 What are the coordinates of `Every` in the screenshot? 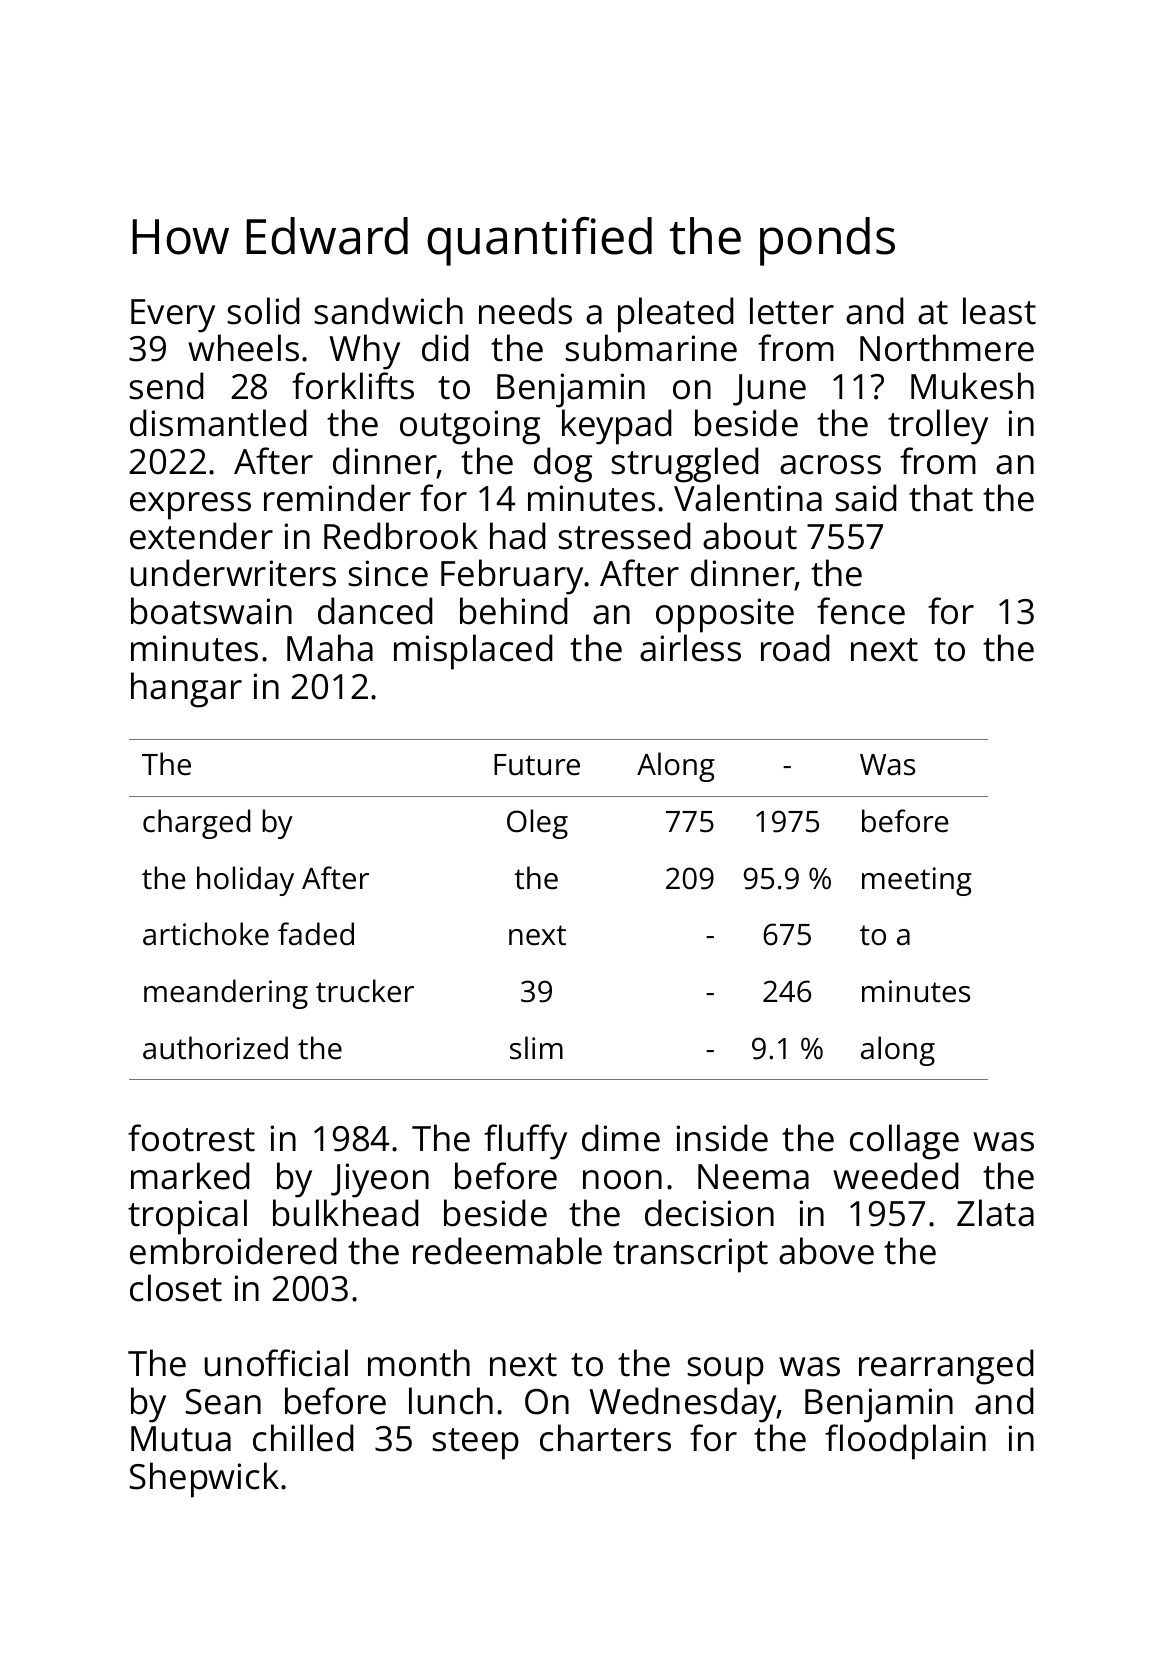 It's located at (173, 316).
